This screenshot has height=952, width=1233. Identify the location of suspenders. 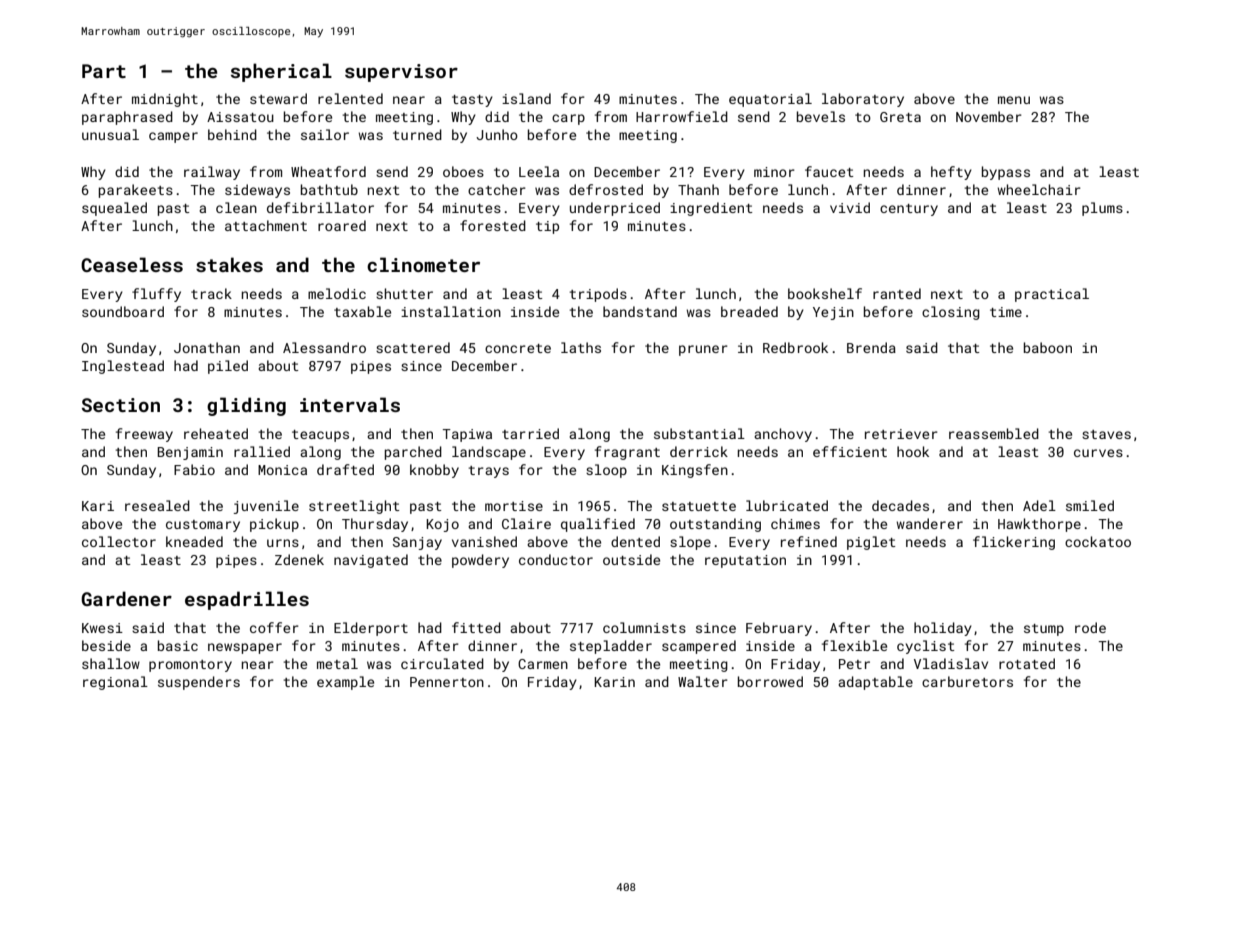
(199, 683).
